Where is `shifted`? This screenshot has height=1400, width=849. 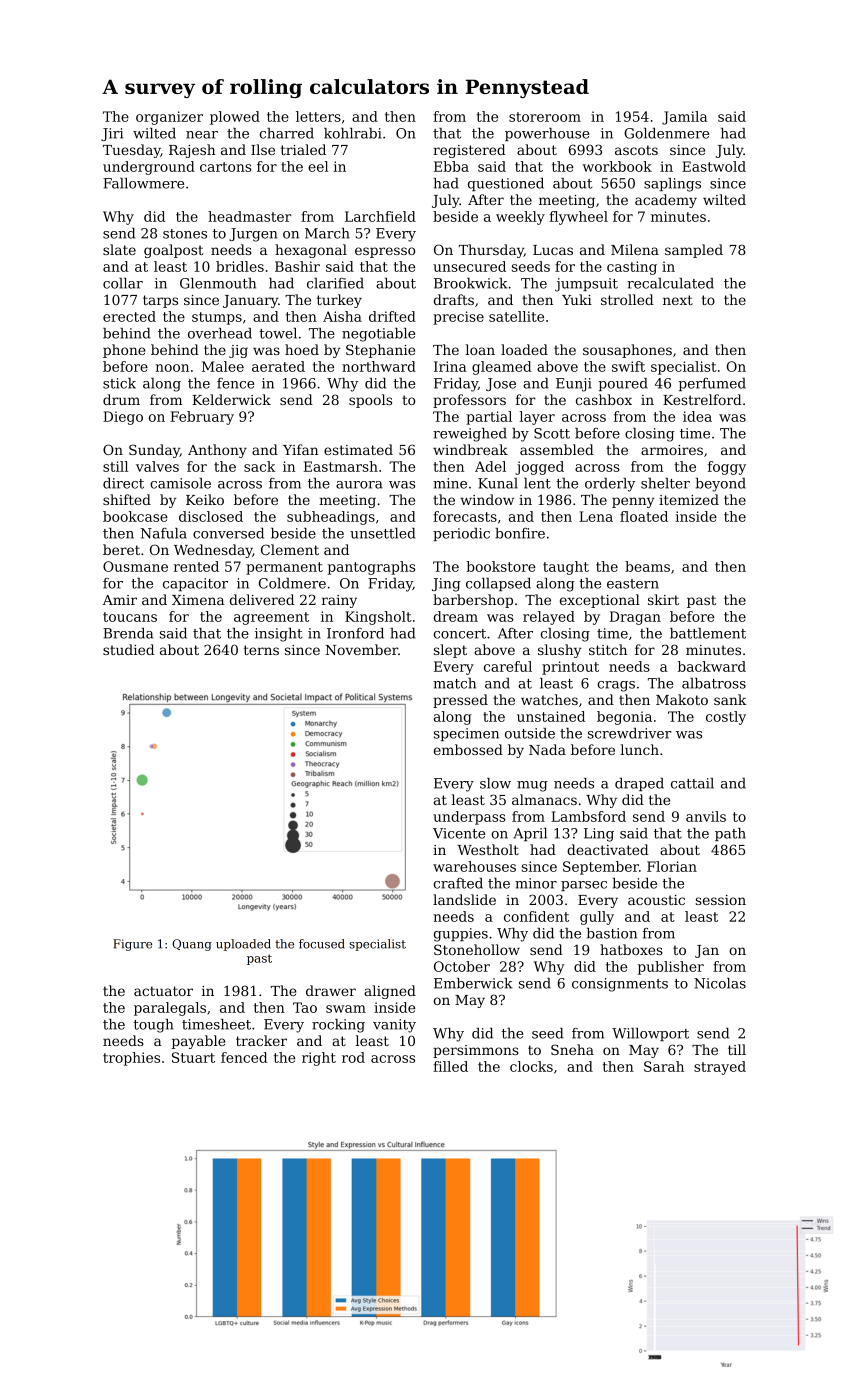
shifted is located at coordinates (127, 499).
